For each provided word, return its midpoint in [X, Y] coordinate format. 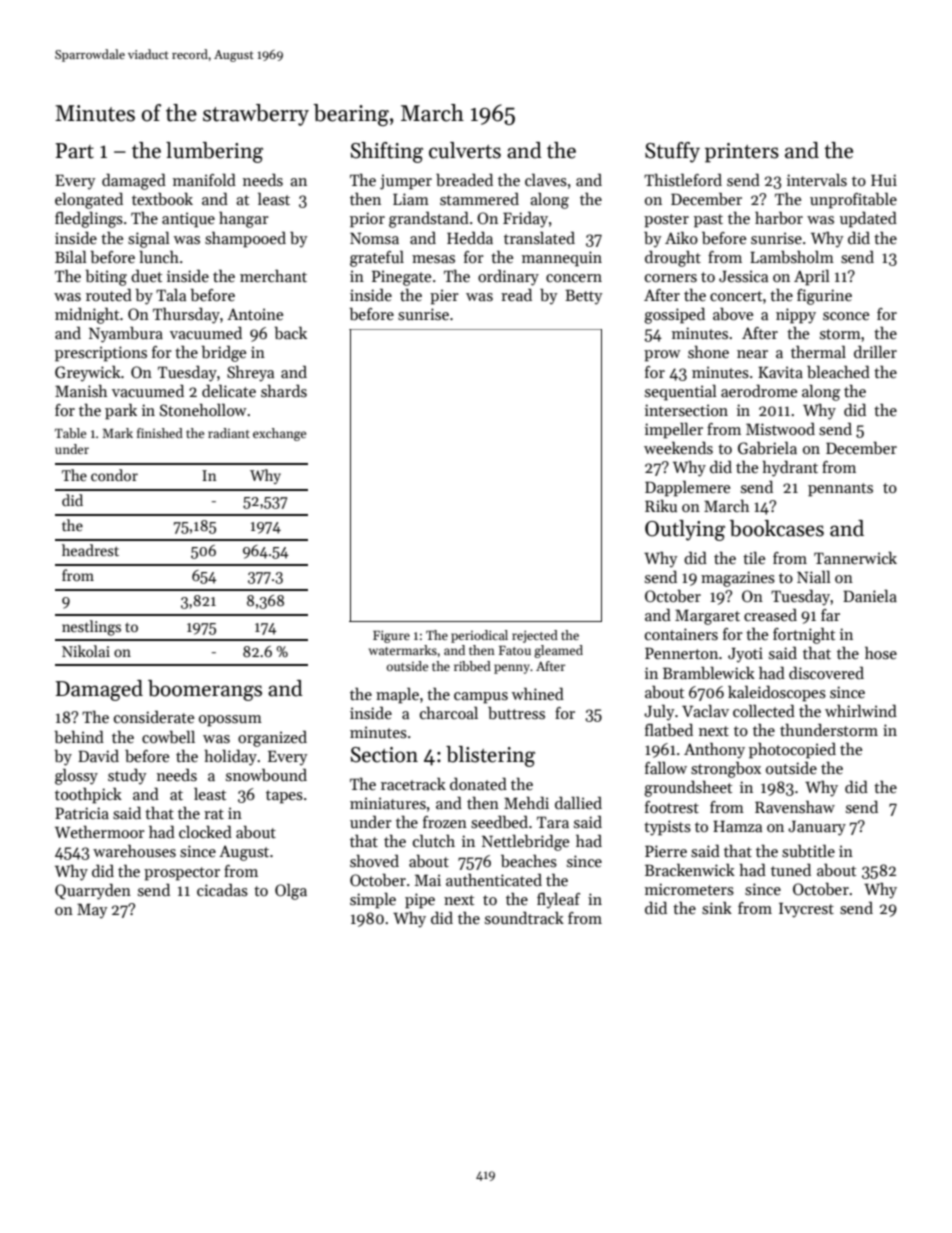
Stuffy [672, 152]
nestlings [91, 628]
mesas [433, 259]
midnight [87, 315]
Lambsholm [792, 256]
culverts [465, 150]
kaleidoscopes [777, 693]
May [92, 911]
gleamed [558, 651]
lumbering [214, 152]
